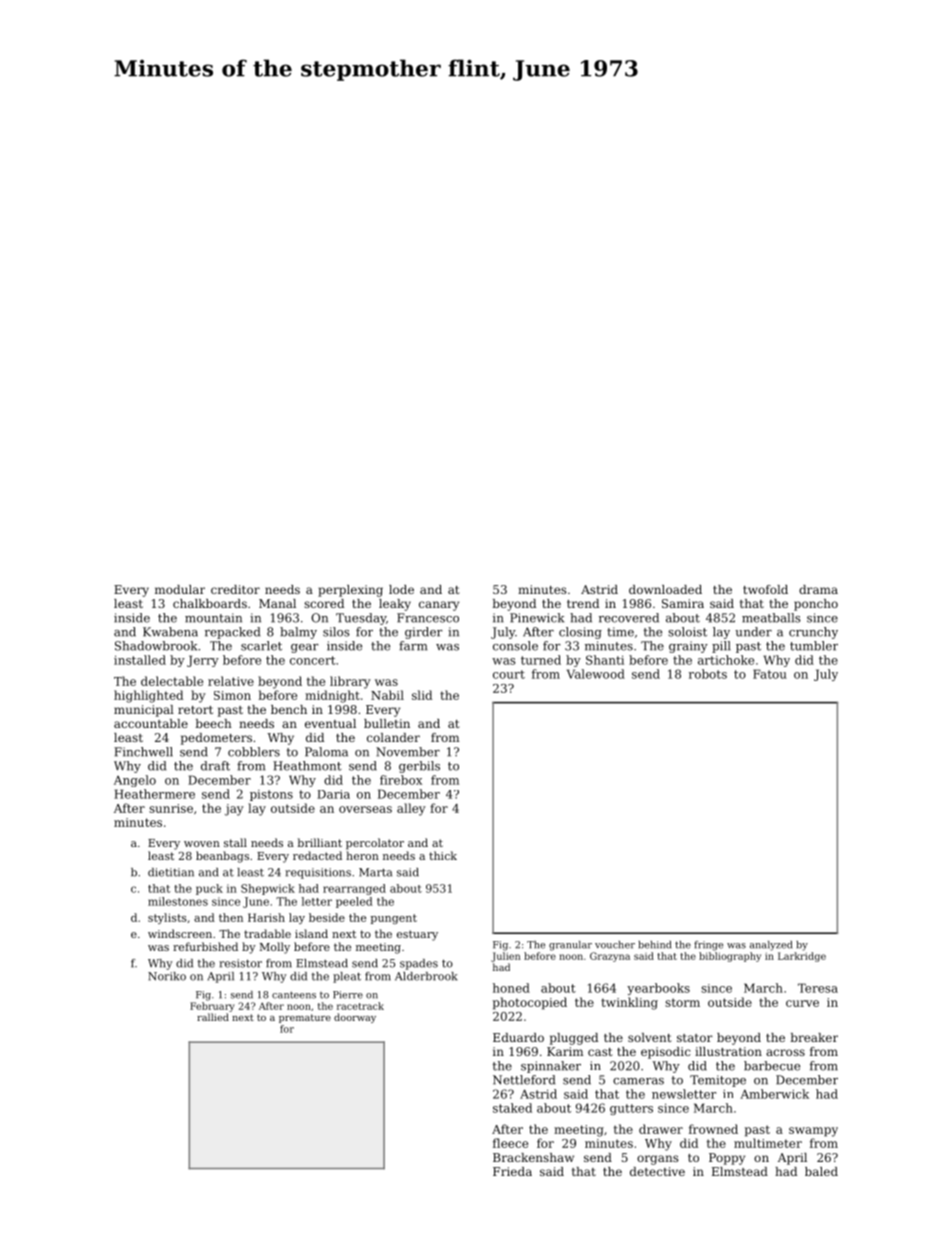  Describe the element at coordinates (393, 919) in the screenshot. I see `pungent` at that location.
